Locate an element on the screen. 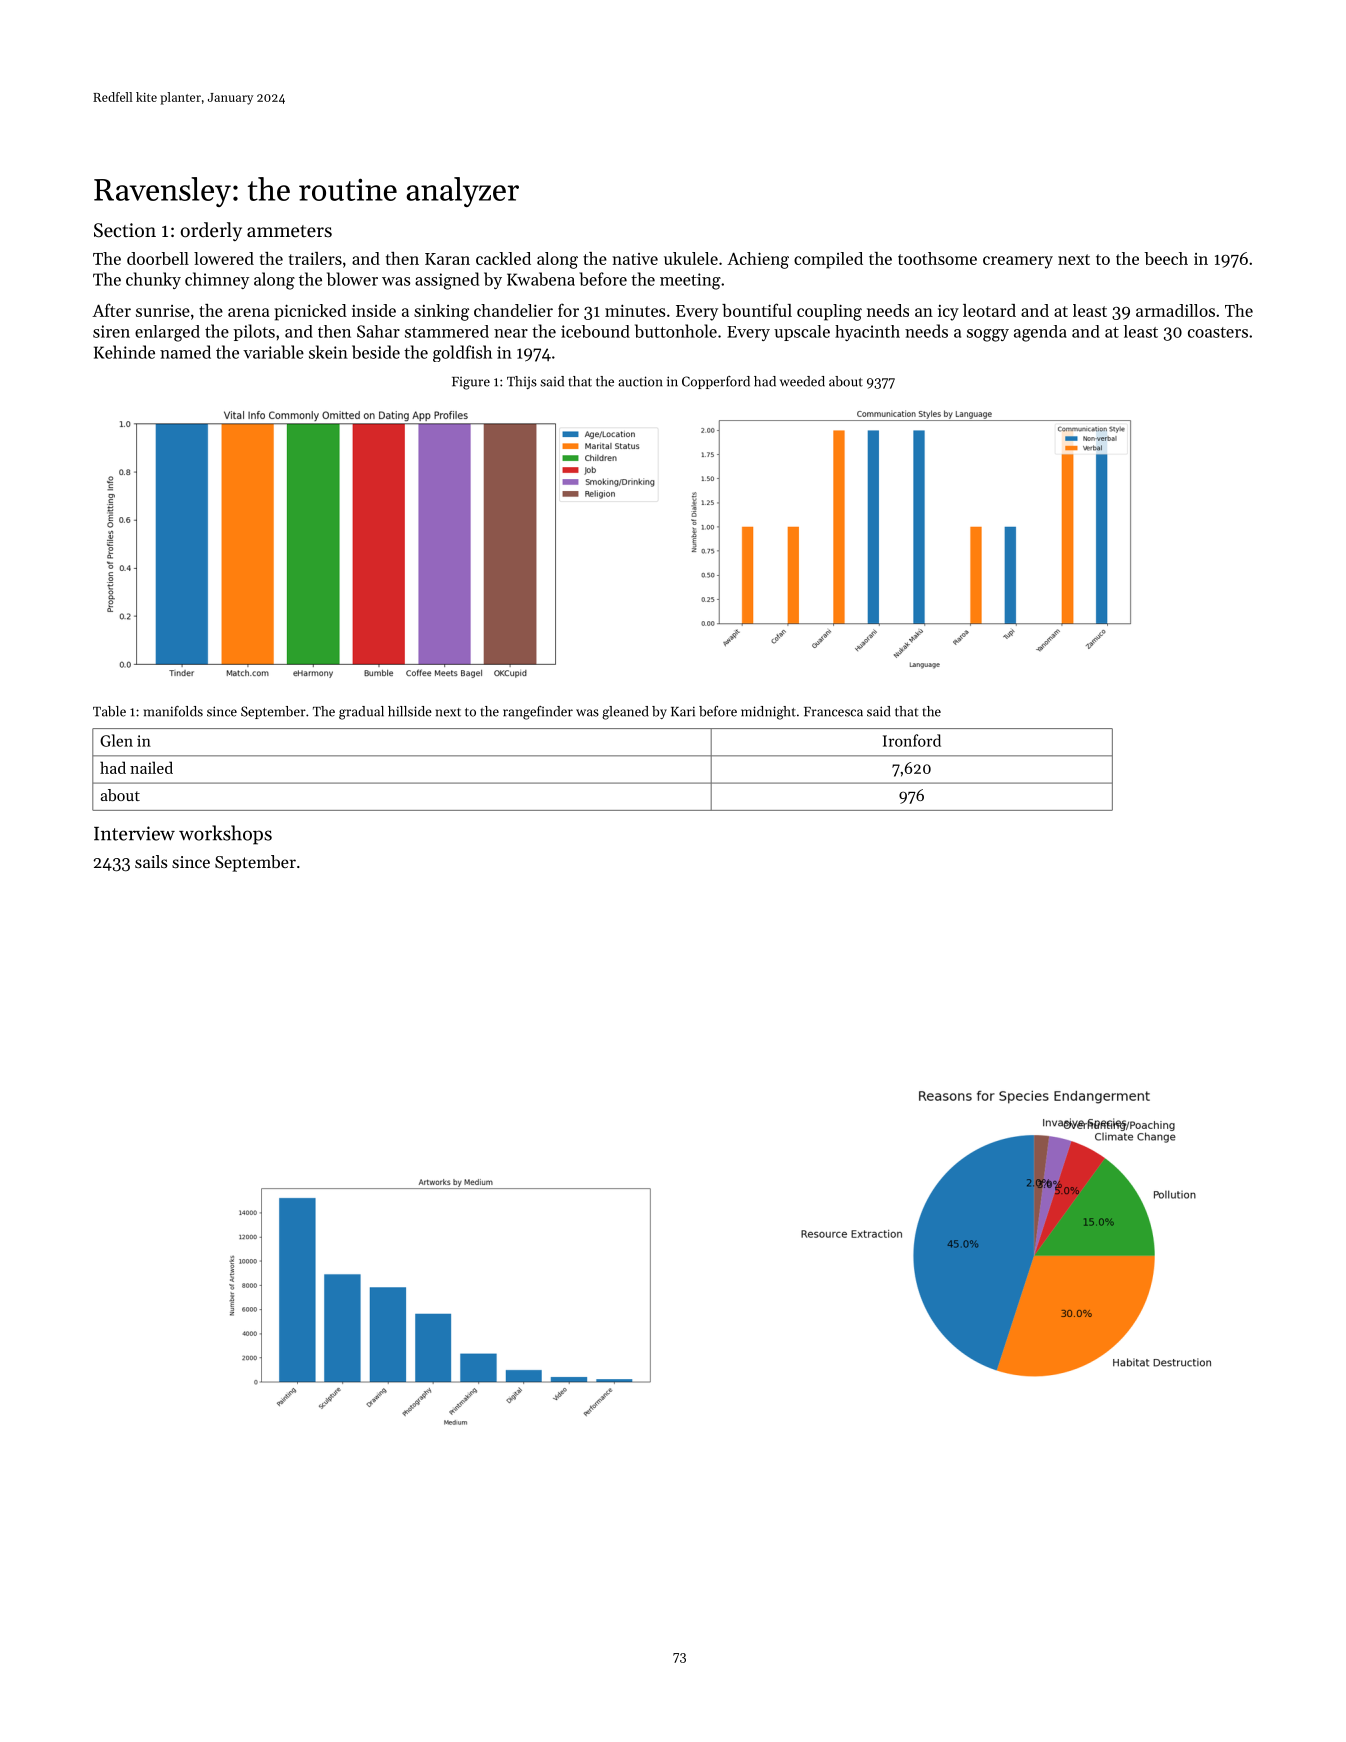  workshops is located at coordinates (225, 835).
